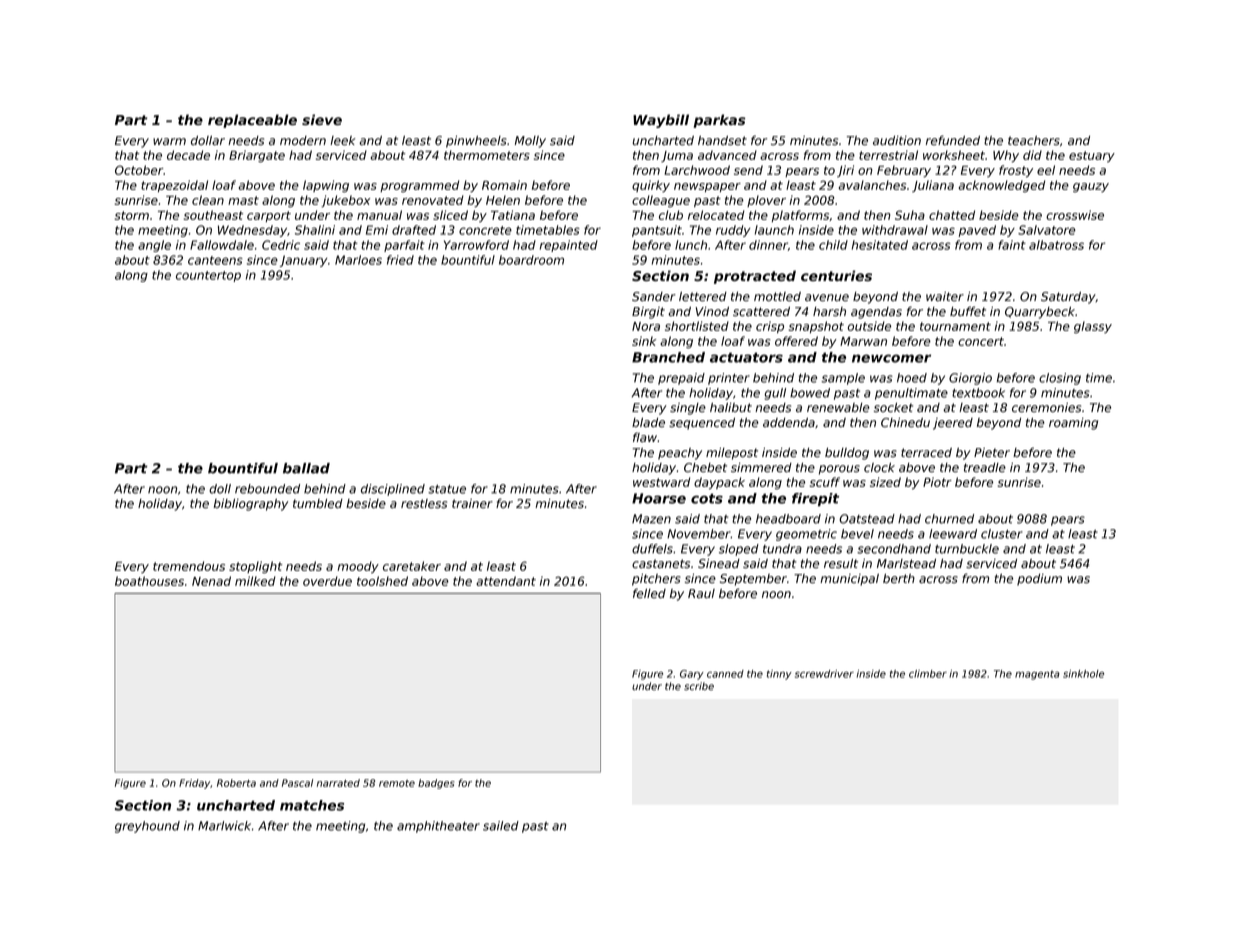 This screenshot has height=952, width=1233. Describe the element at coordinates (1034, 141) in the screenshot. I see `teachers` at that location.
